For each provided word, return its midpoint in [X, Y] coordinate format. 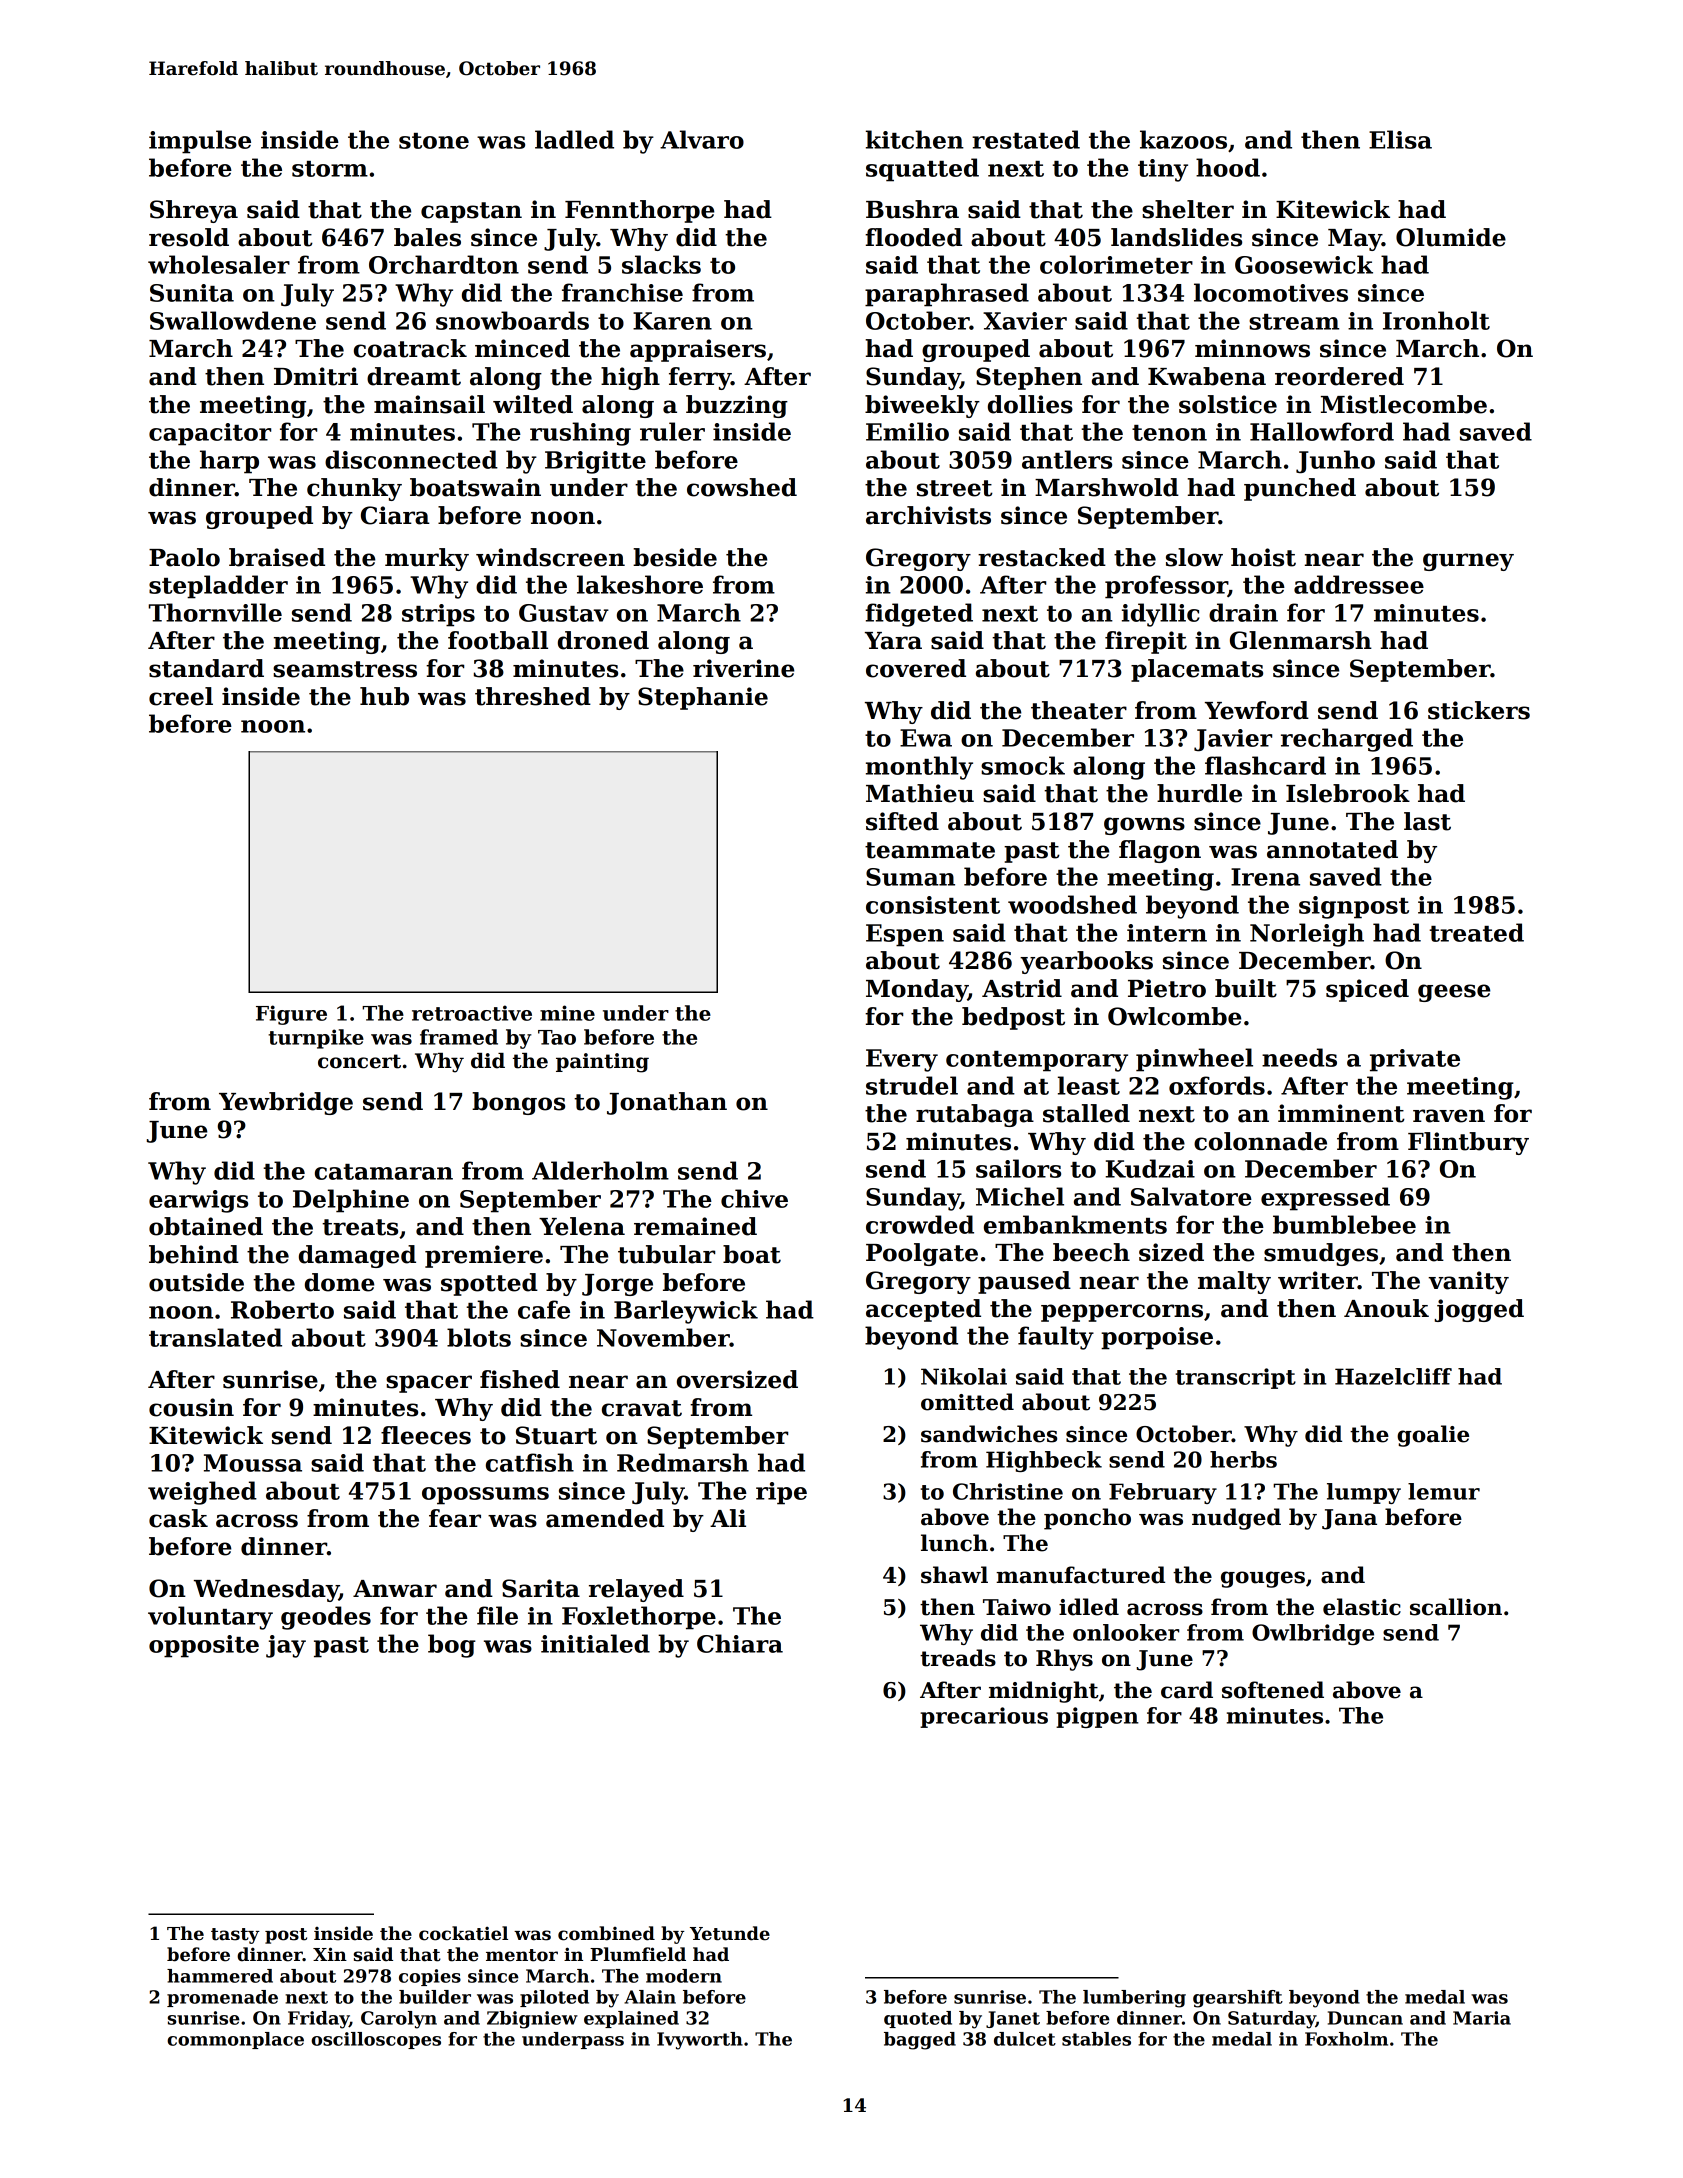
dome [340, 1282]
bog [452, 1646]
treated [1476, 932]
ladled [574, 139]
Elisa [1400, 139]
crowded [920, 1224]
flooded [913, 237]
